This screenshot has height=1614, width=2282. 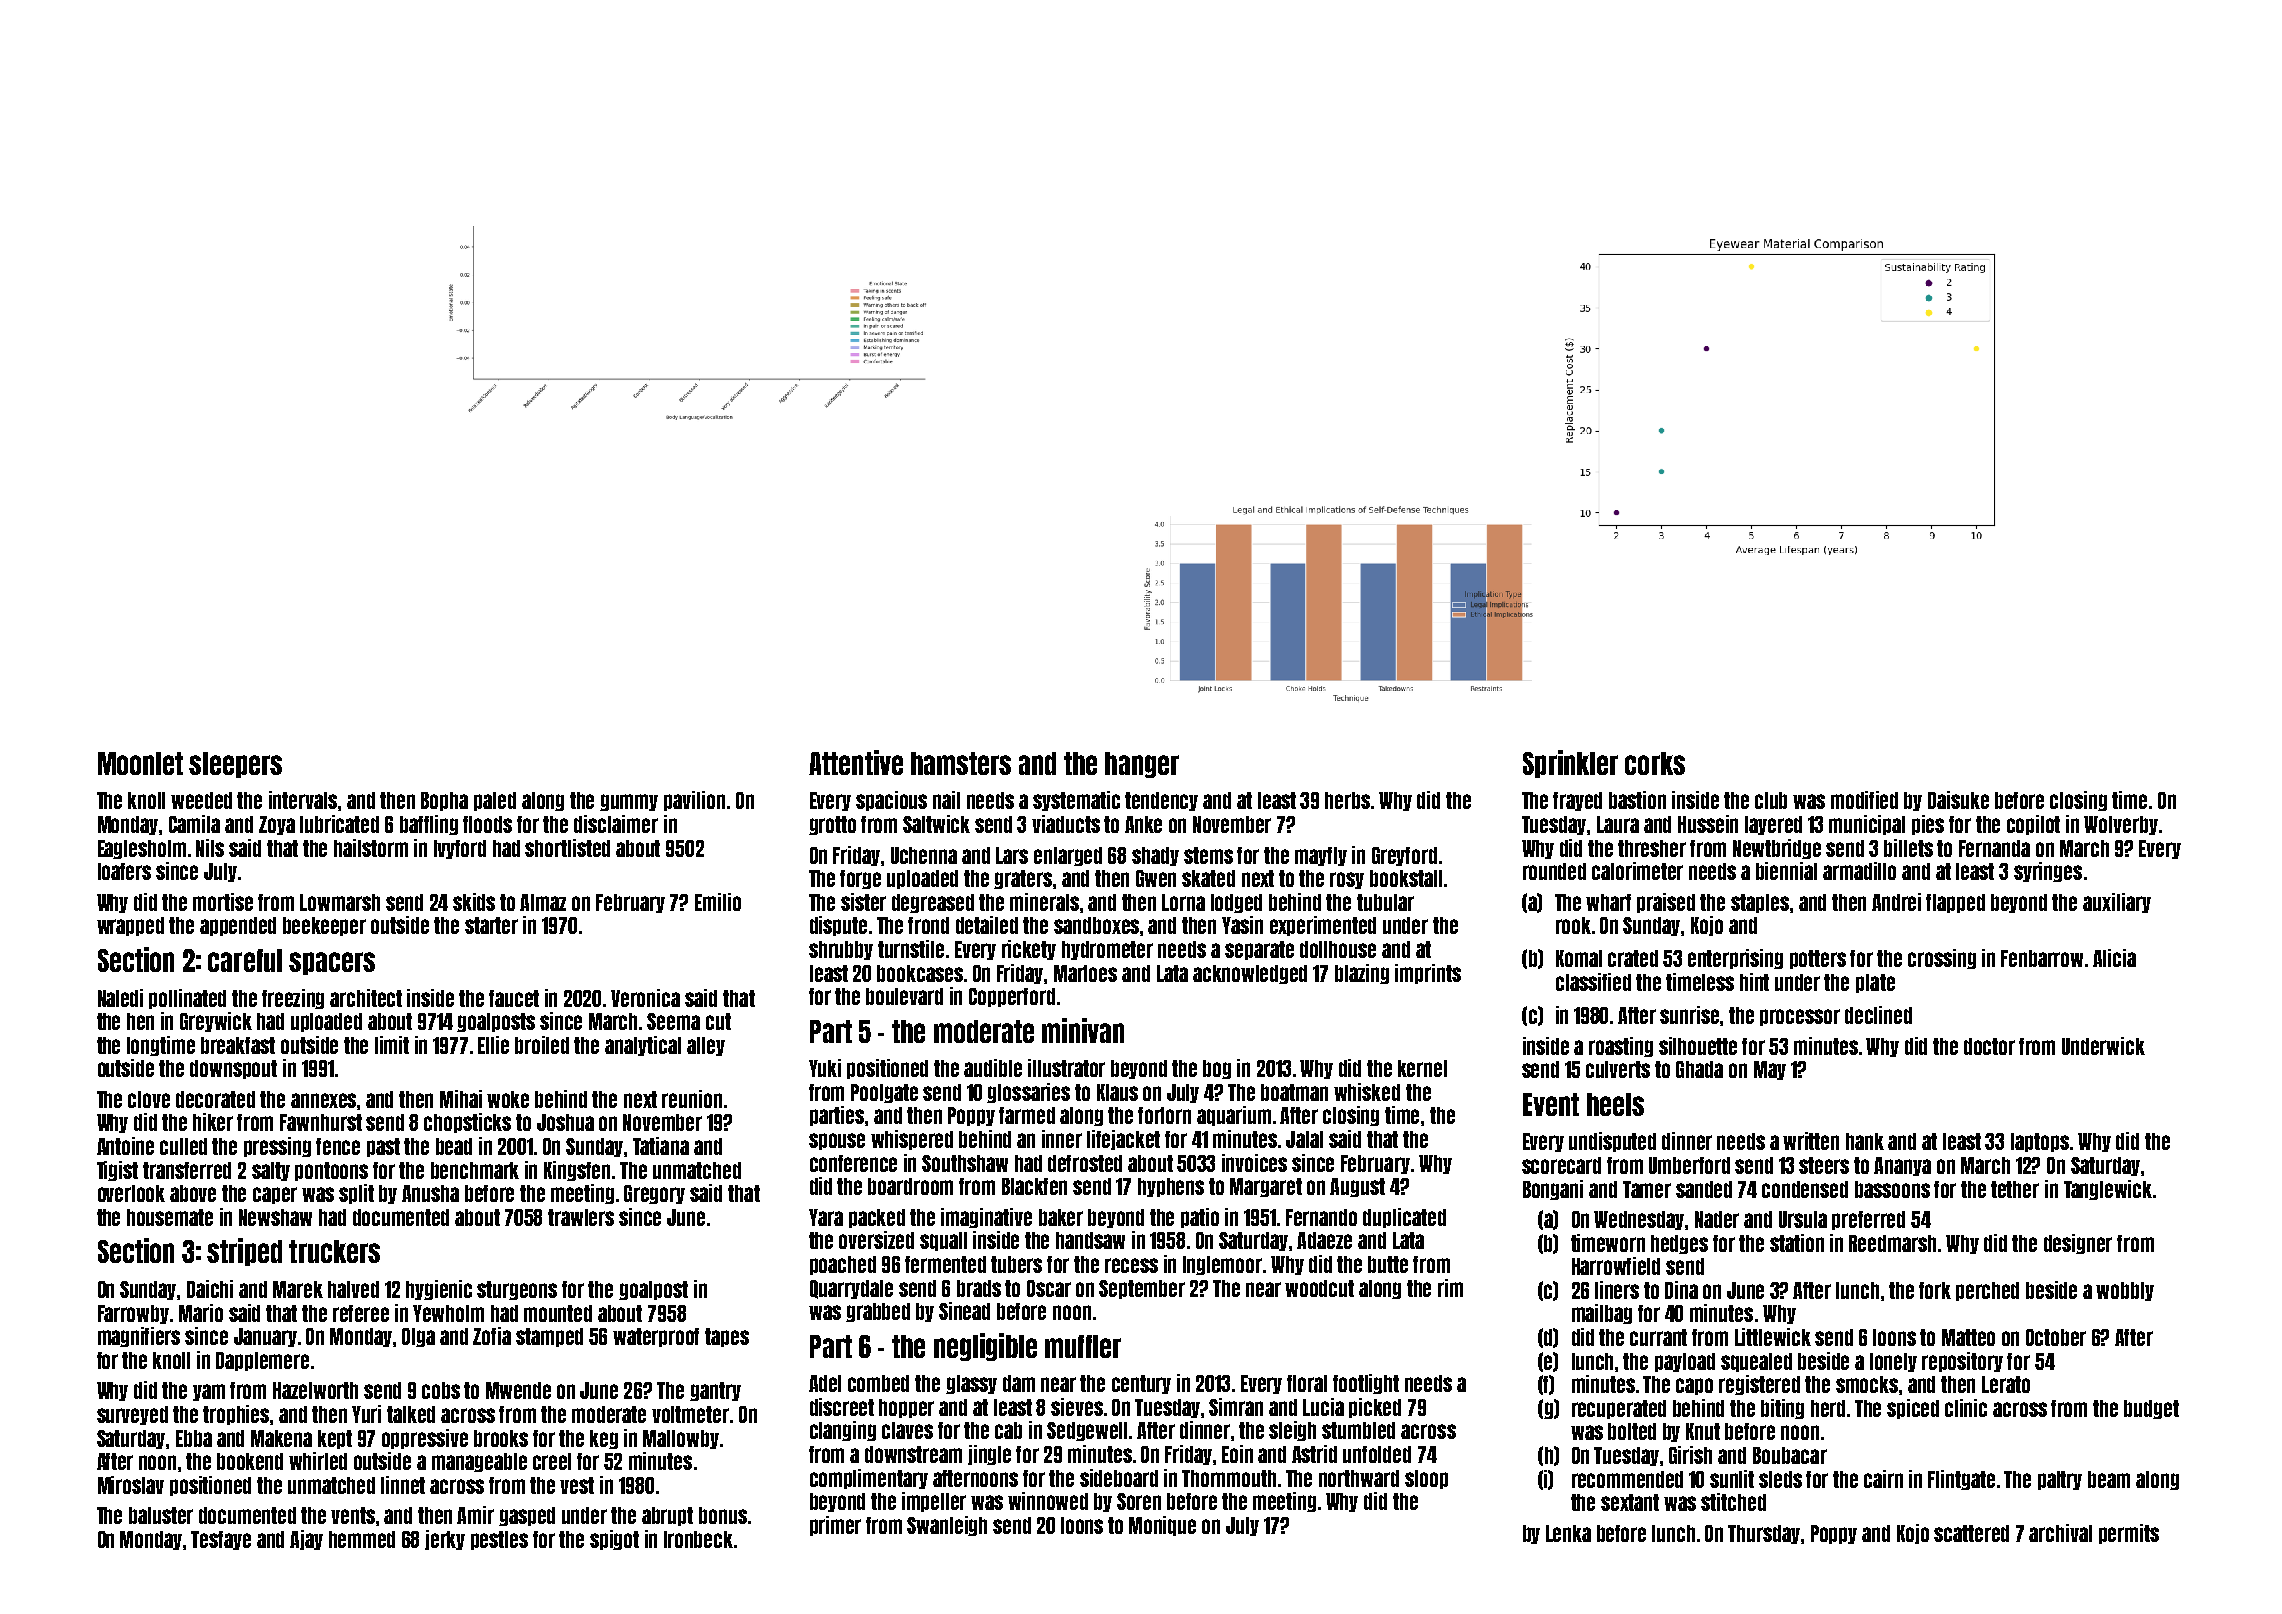 I want to click on grotto, so click(x=832, y=825).
